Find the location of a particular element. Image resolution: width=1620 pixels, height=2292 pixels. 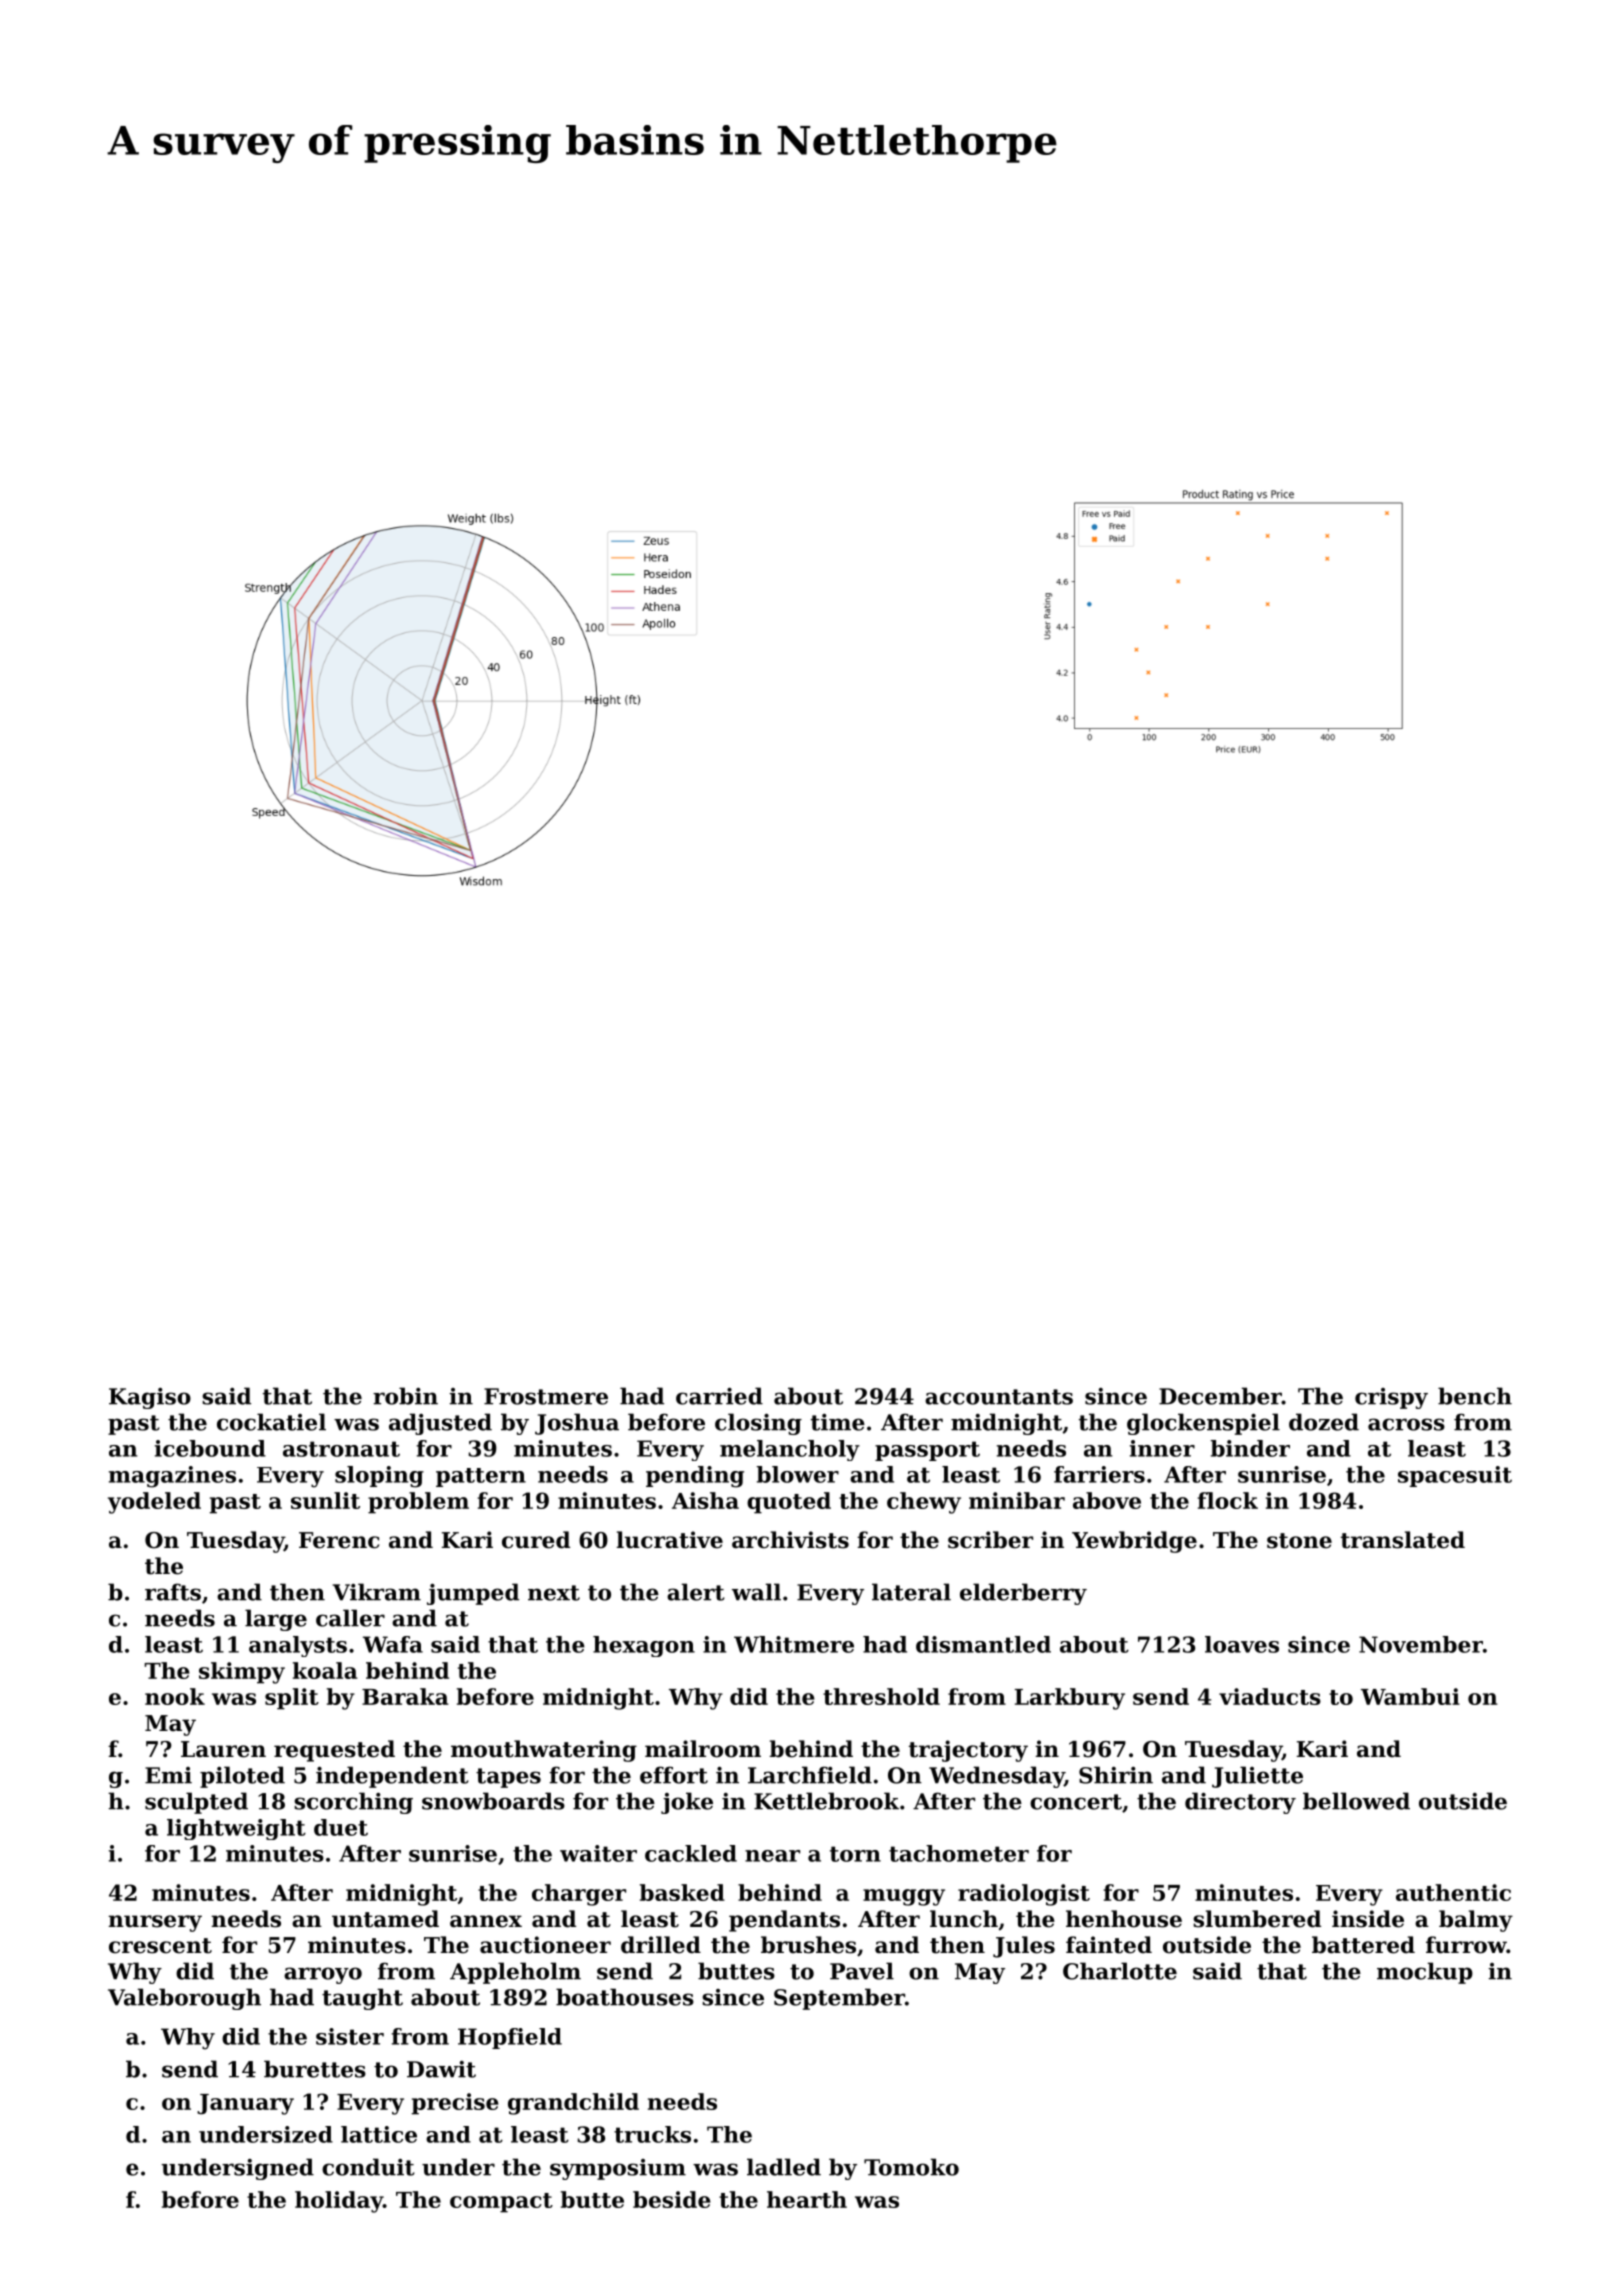

mockup is located at coordinates (1425, 1973).
